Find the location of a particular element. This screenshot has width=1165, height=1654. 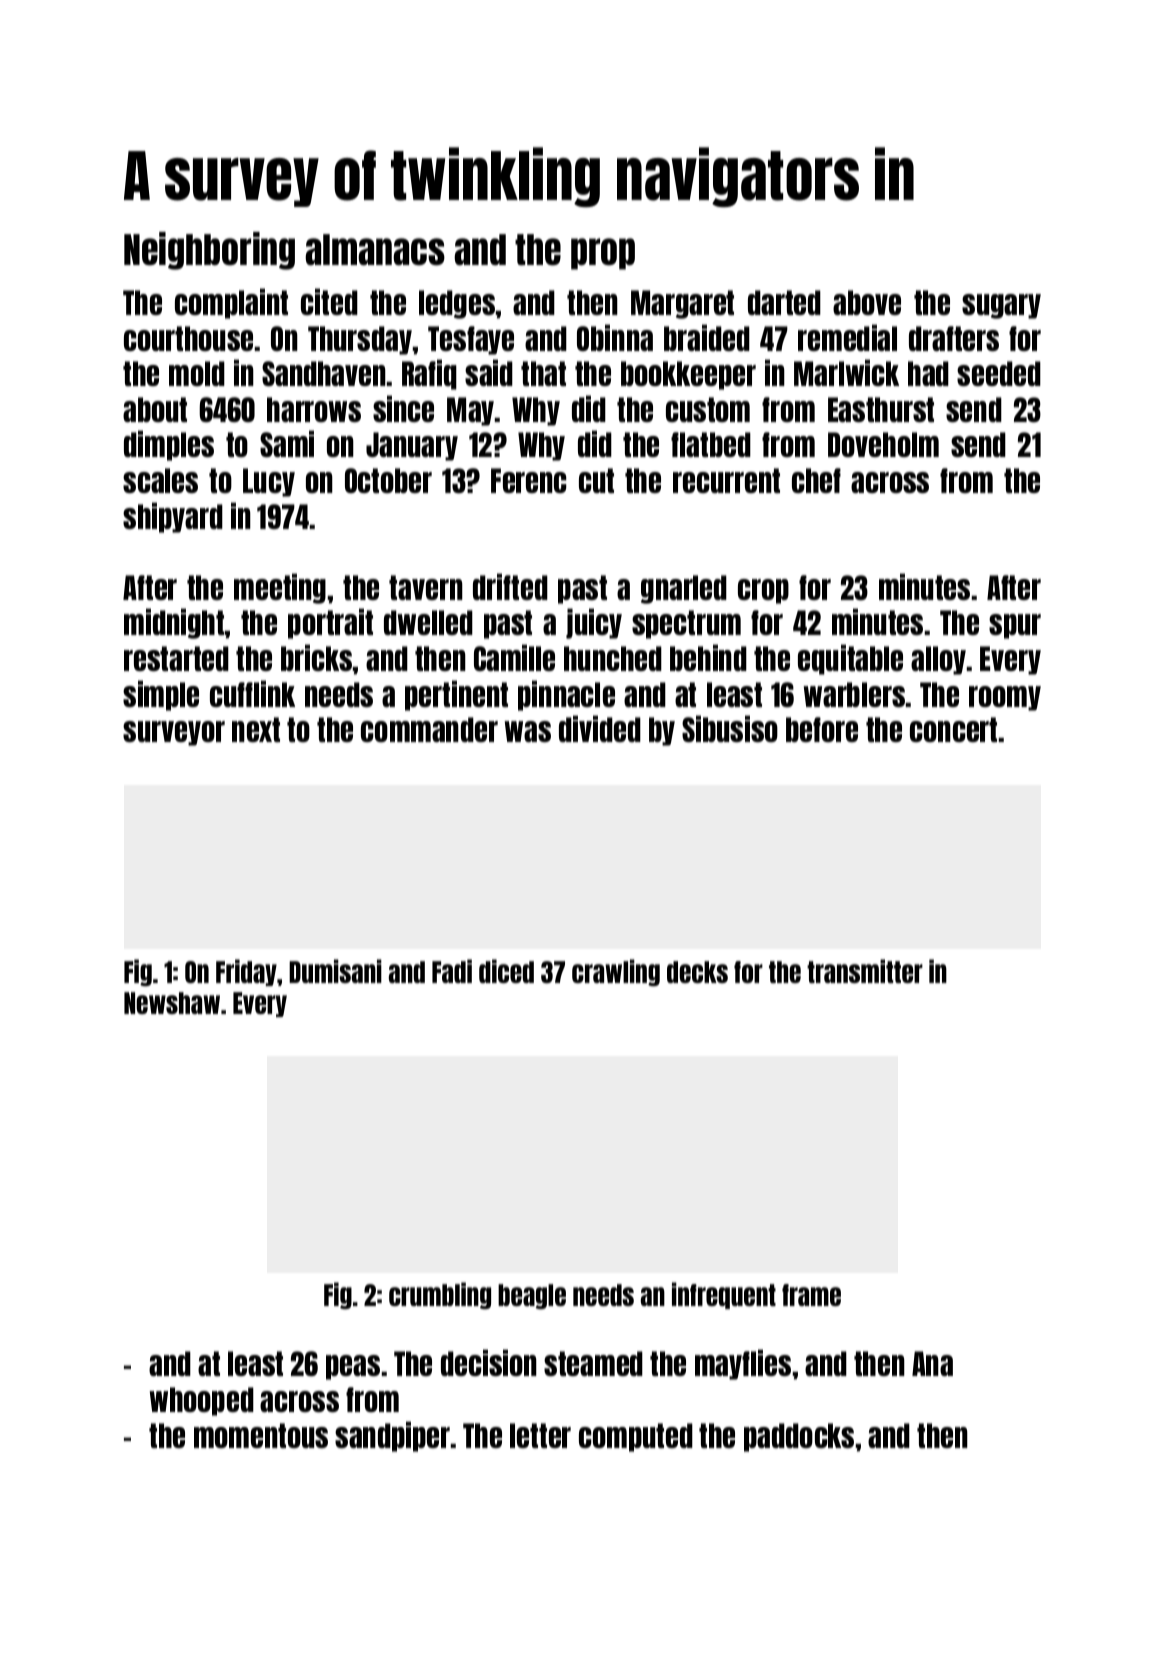

diced is located at coordinates (506, 971).
